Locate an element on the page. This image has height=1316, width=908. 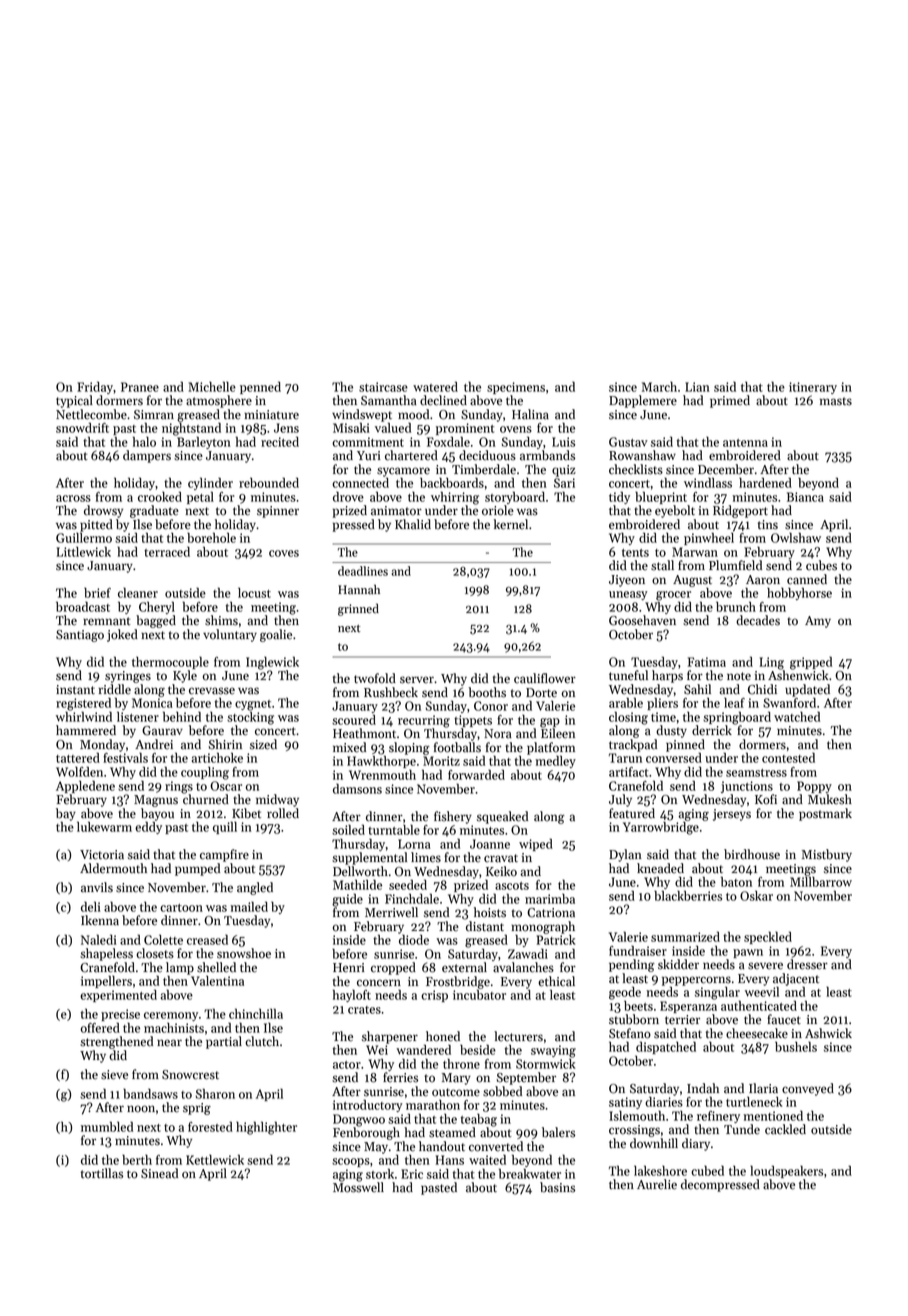
fundraiser is located at coordinates (638, 950).
